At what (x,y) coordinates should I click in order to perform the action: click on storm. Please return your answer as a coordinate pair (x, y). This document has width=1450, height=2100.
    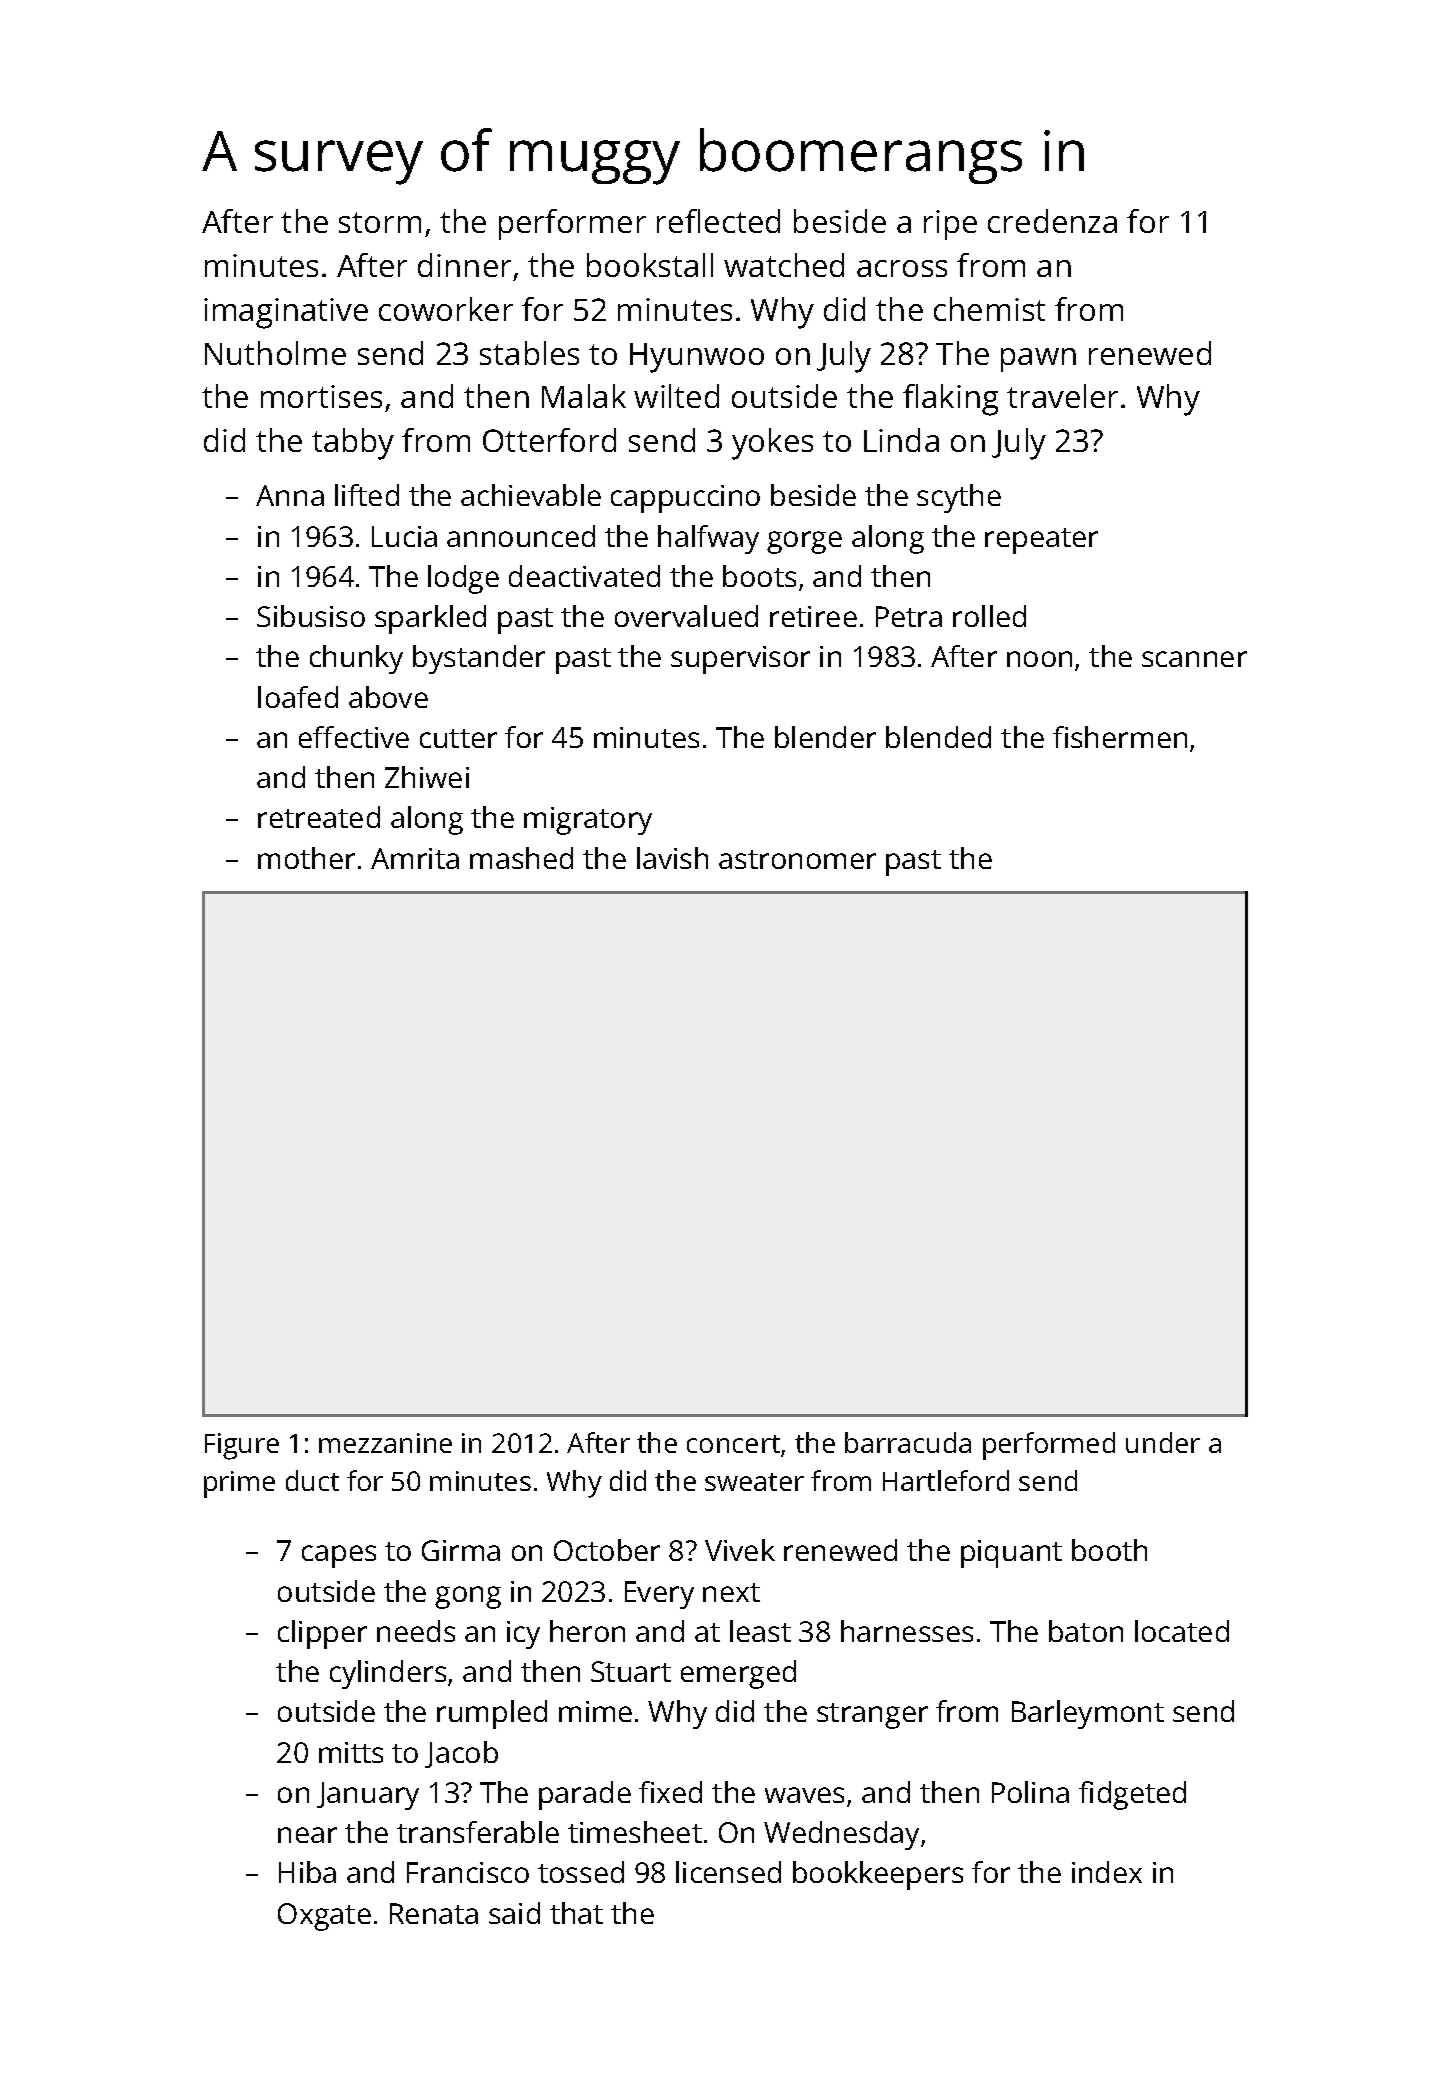
    Looking at the image, I should click on (380, 222).
